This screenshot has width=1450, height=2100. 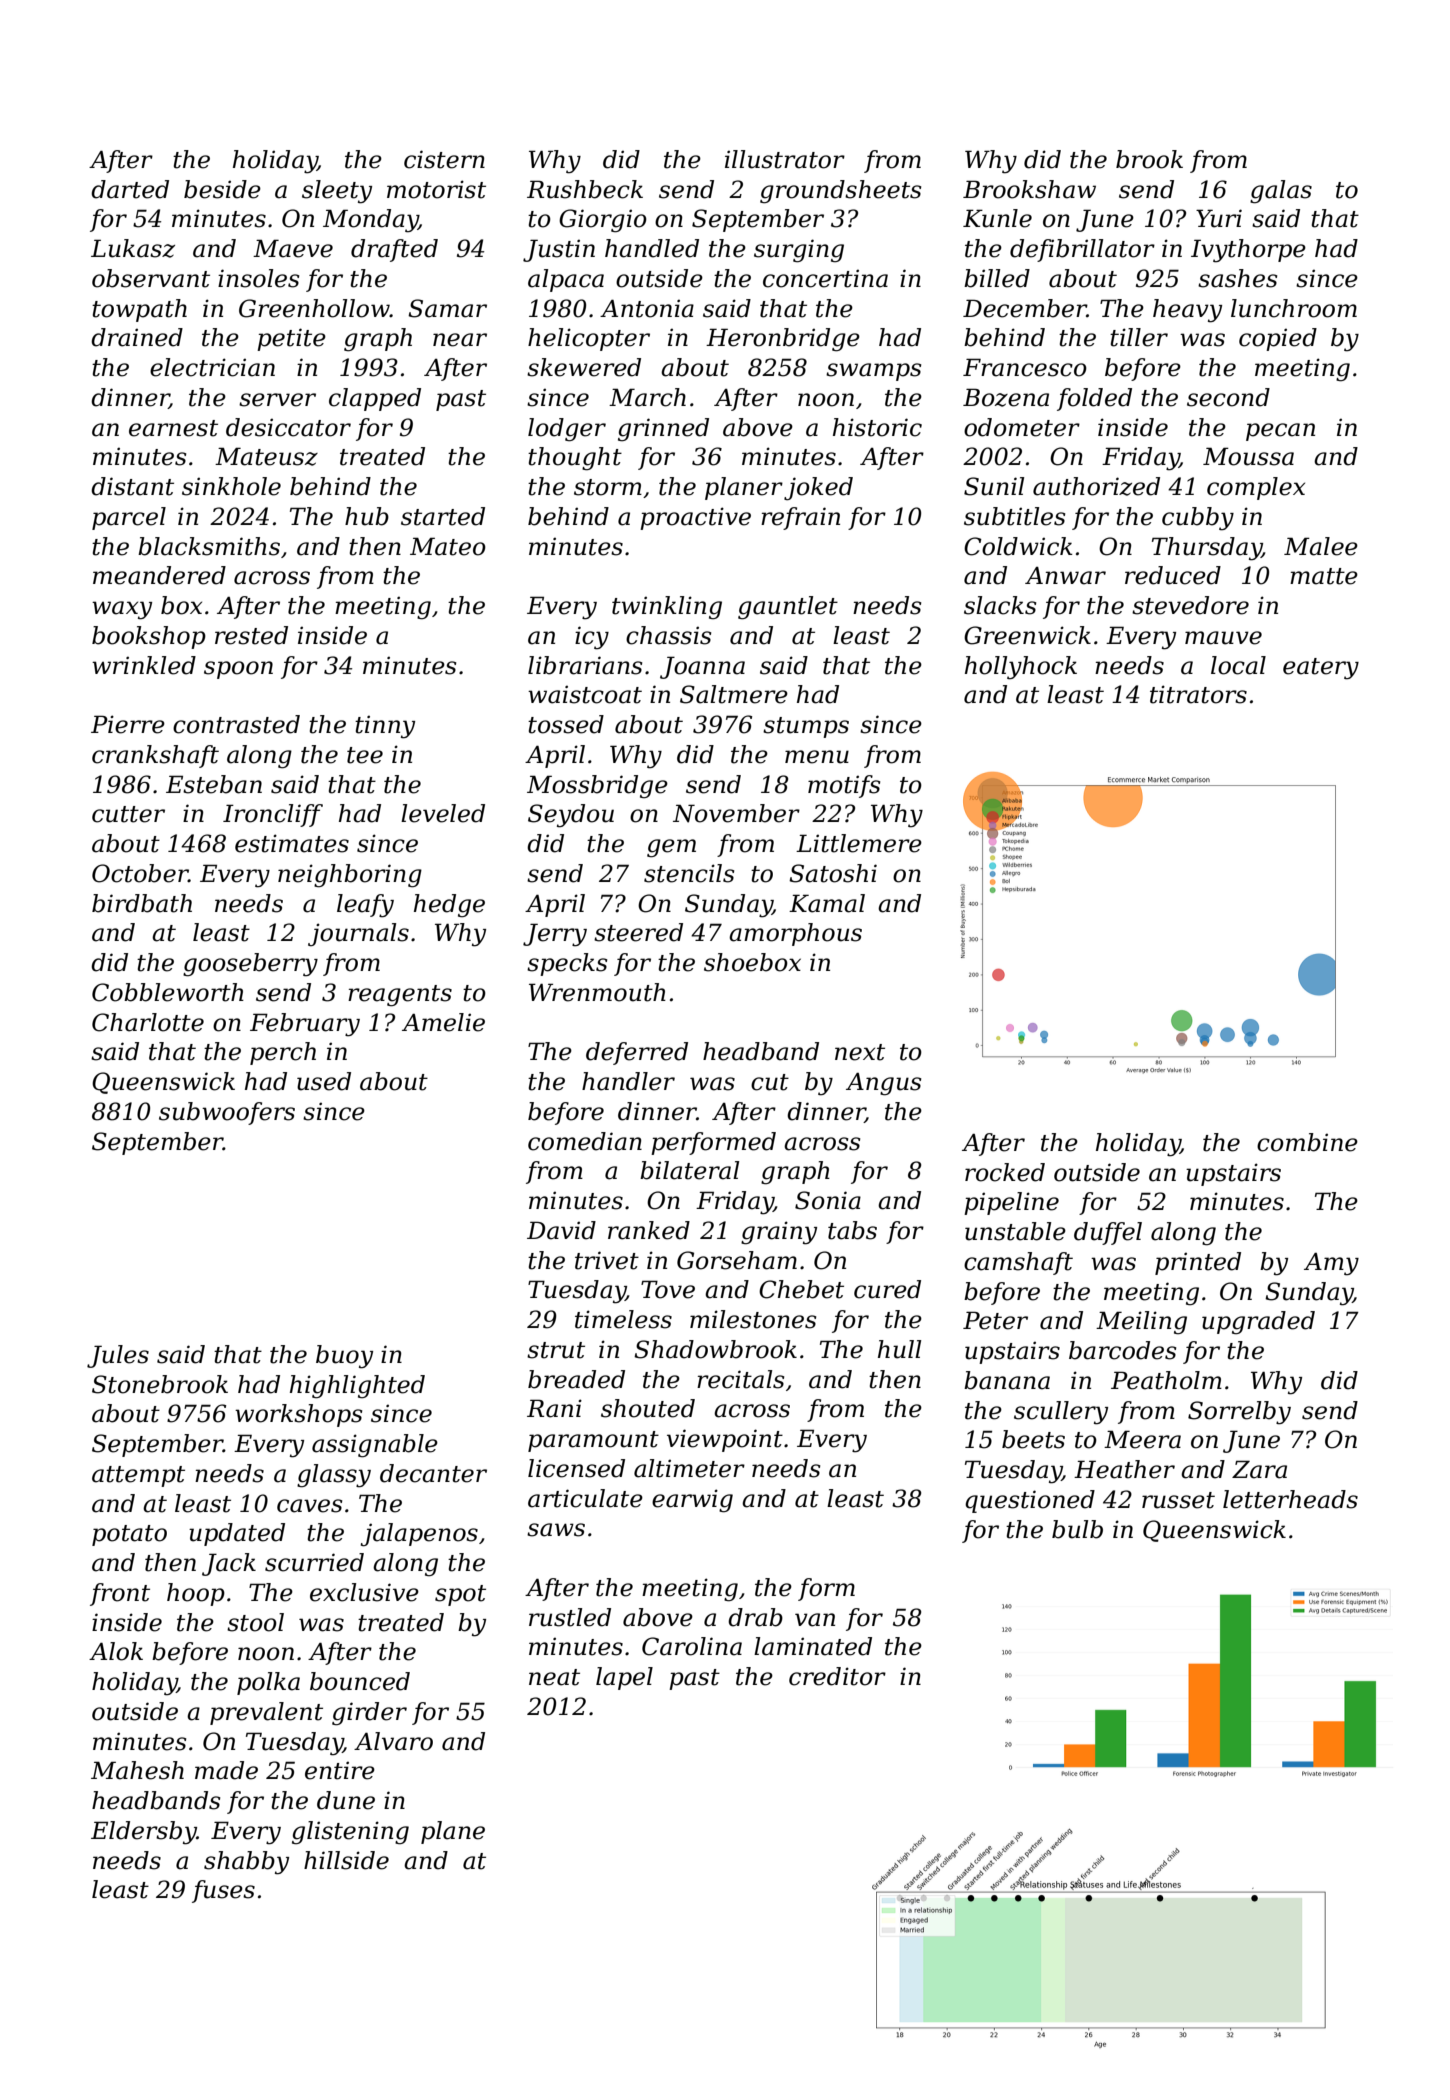 I want to click on birdbath, so click(x=142, y=903).
